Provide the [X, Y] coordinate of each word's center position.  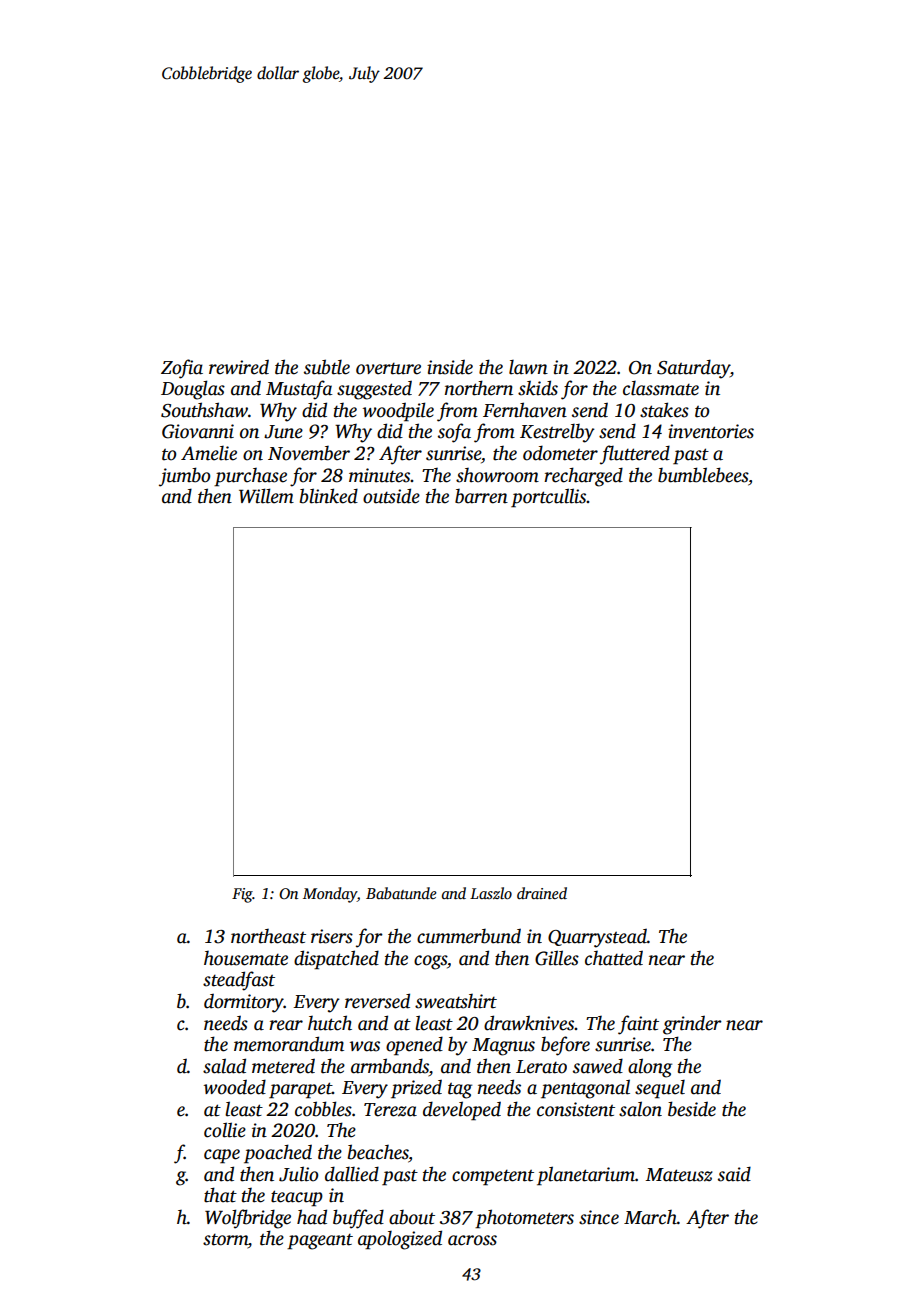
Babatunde [401, 893]
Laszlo [491, 893]
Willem [266, 496]
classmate [661, 388]
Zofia [182, 369]
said [734, 1174]
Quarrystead [597, 938]
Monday [330, 895]
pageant [320, 1242]
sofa [454, 433]
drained [542, 893]
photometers [524, 1219]
